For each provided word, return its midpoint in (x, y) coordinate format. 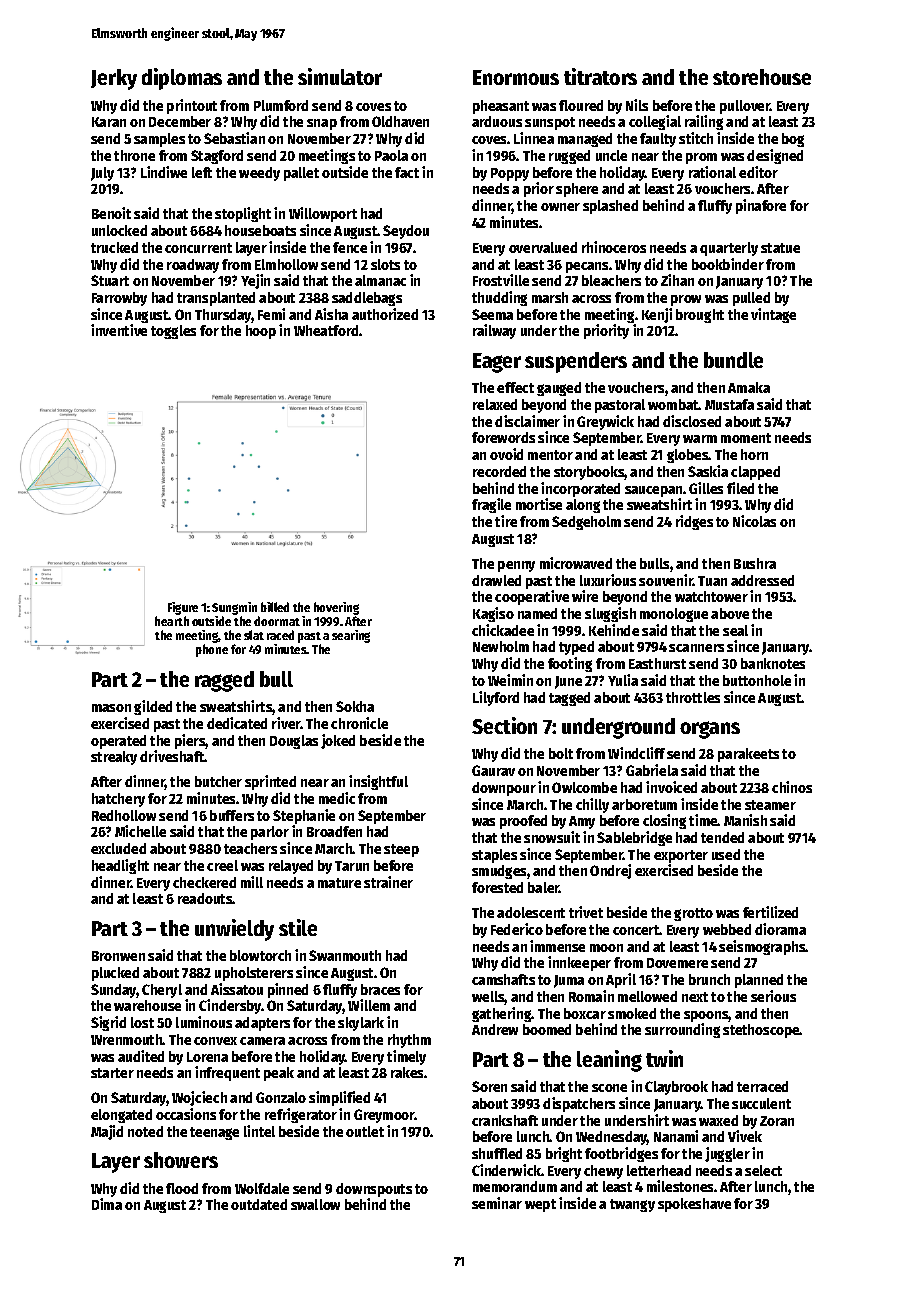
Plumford (281, 105)
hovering (336, 608)
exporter (681, 856)
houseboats (260, 230)
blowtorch (260, 955)
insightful (378, 782)
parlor (270, 833)
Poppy (510, 174)
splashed (610, 207)
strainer (388, 882)
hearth (172, 621)
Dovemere (677, 963)
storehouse (762, 77)
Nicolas (754, 521)
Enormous (516, 77)
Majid (107, 1132)
